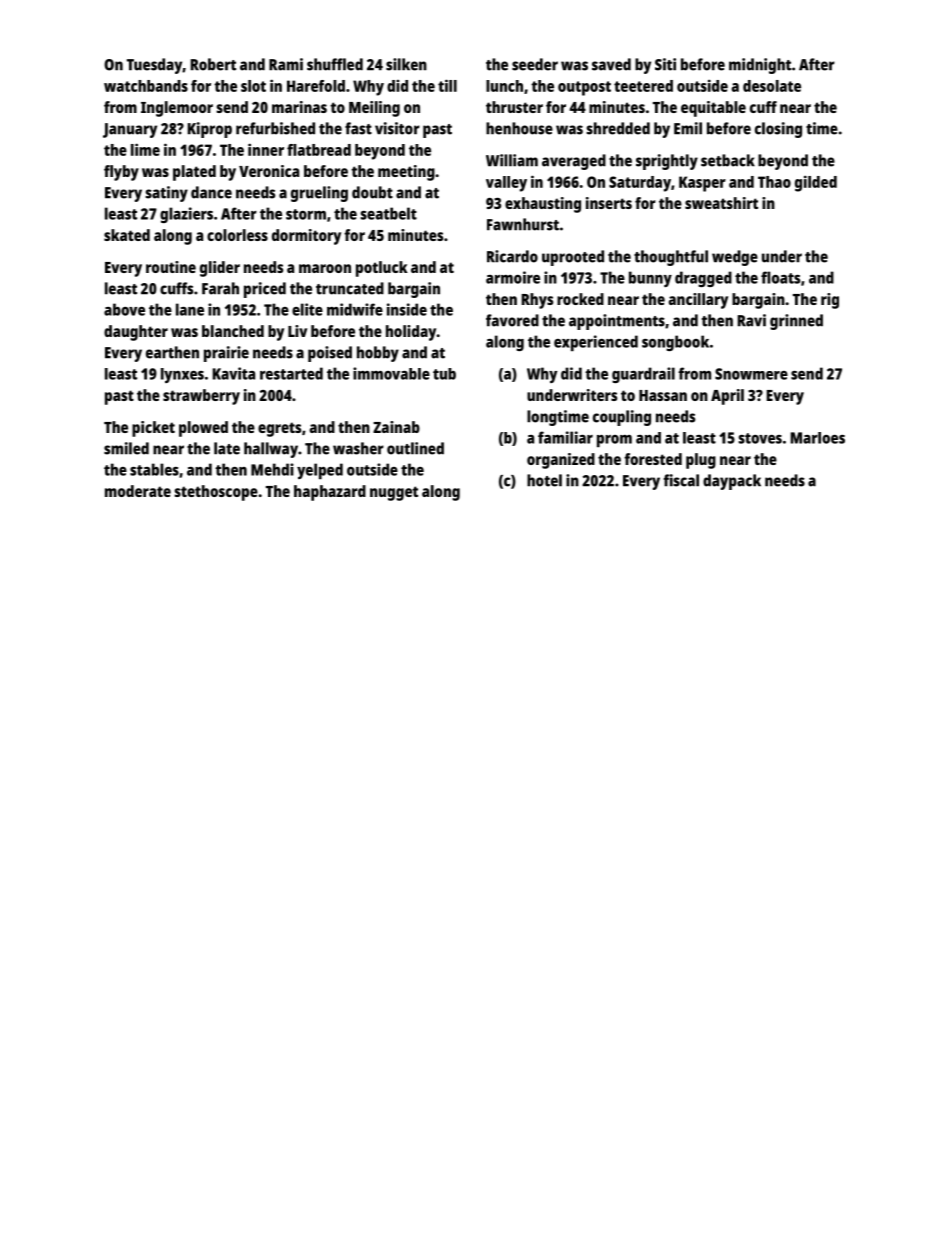 The height and width of the screenshot is (1233, 952). I want to click on nugget, so click(394, 493).
